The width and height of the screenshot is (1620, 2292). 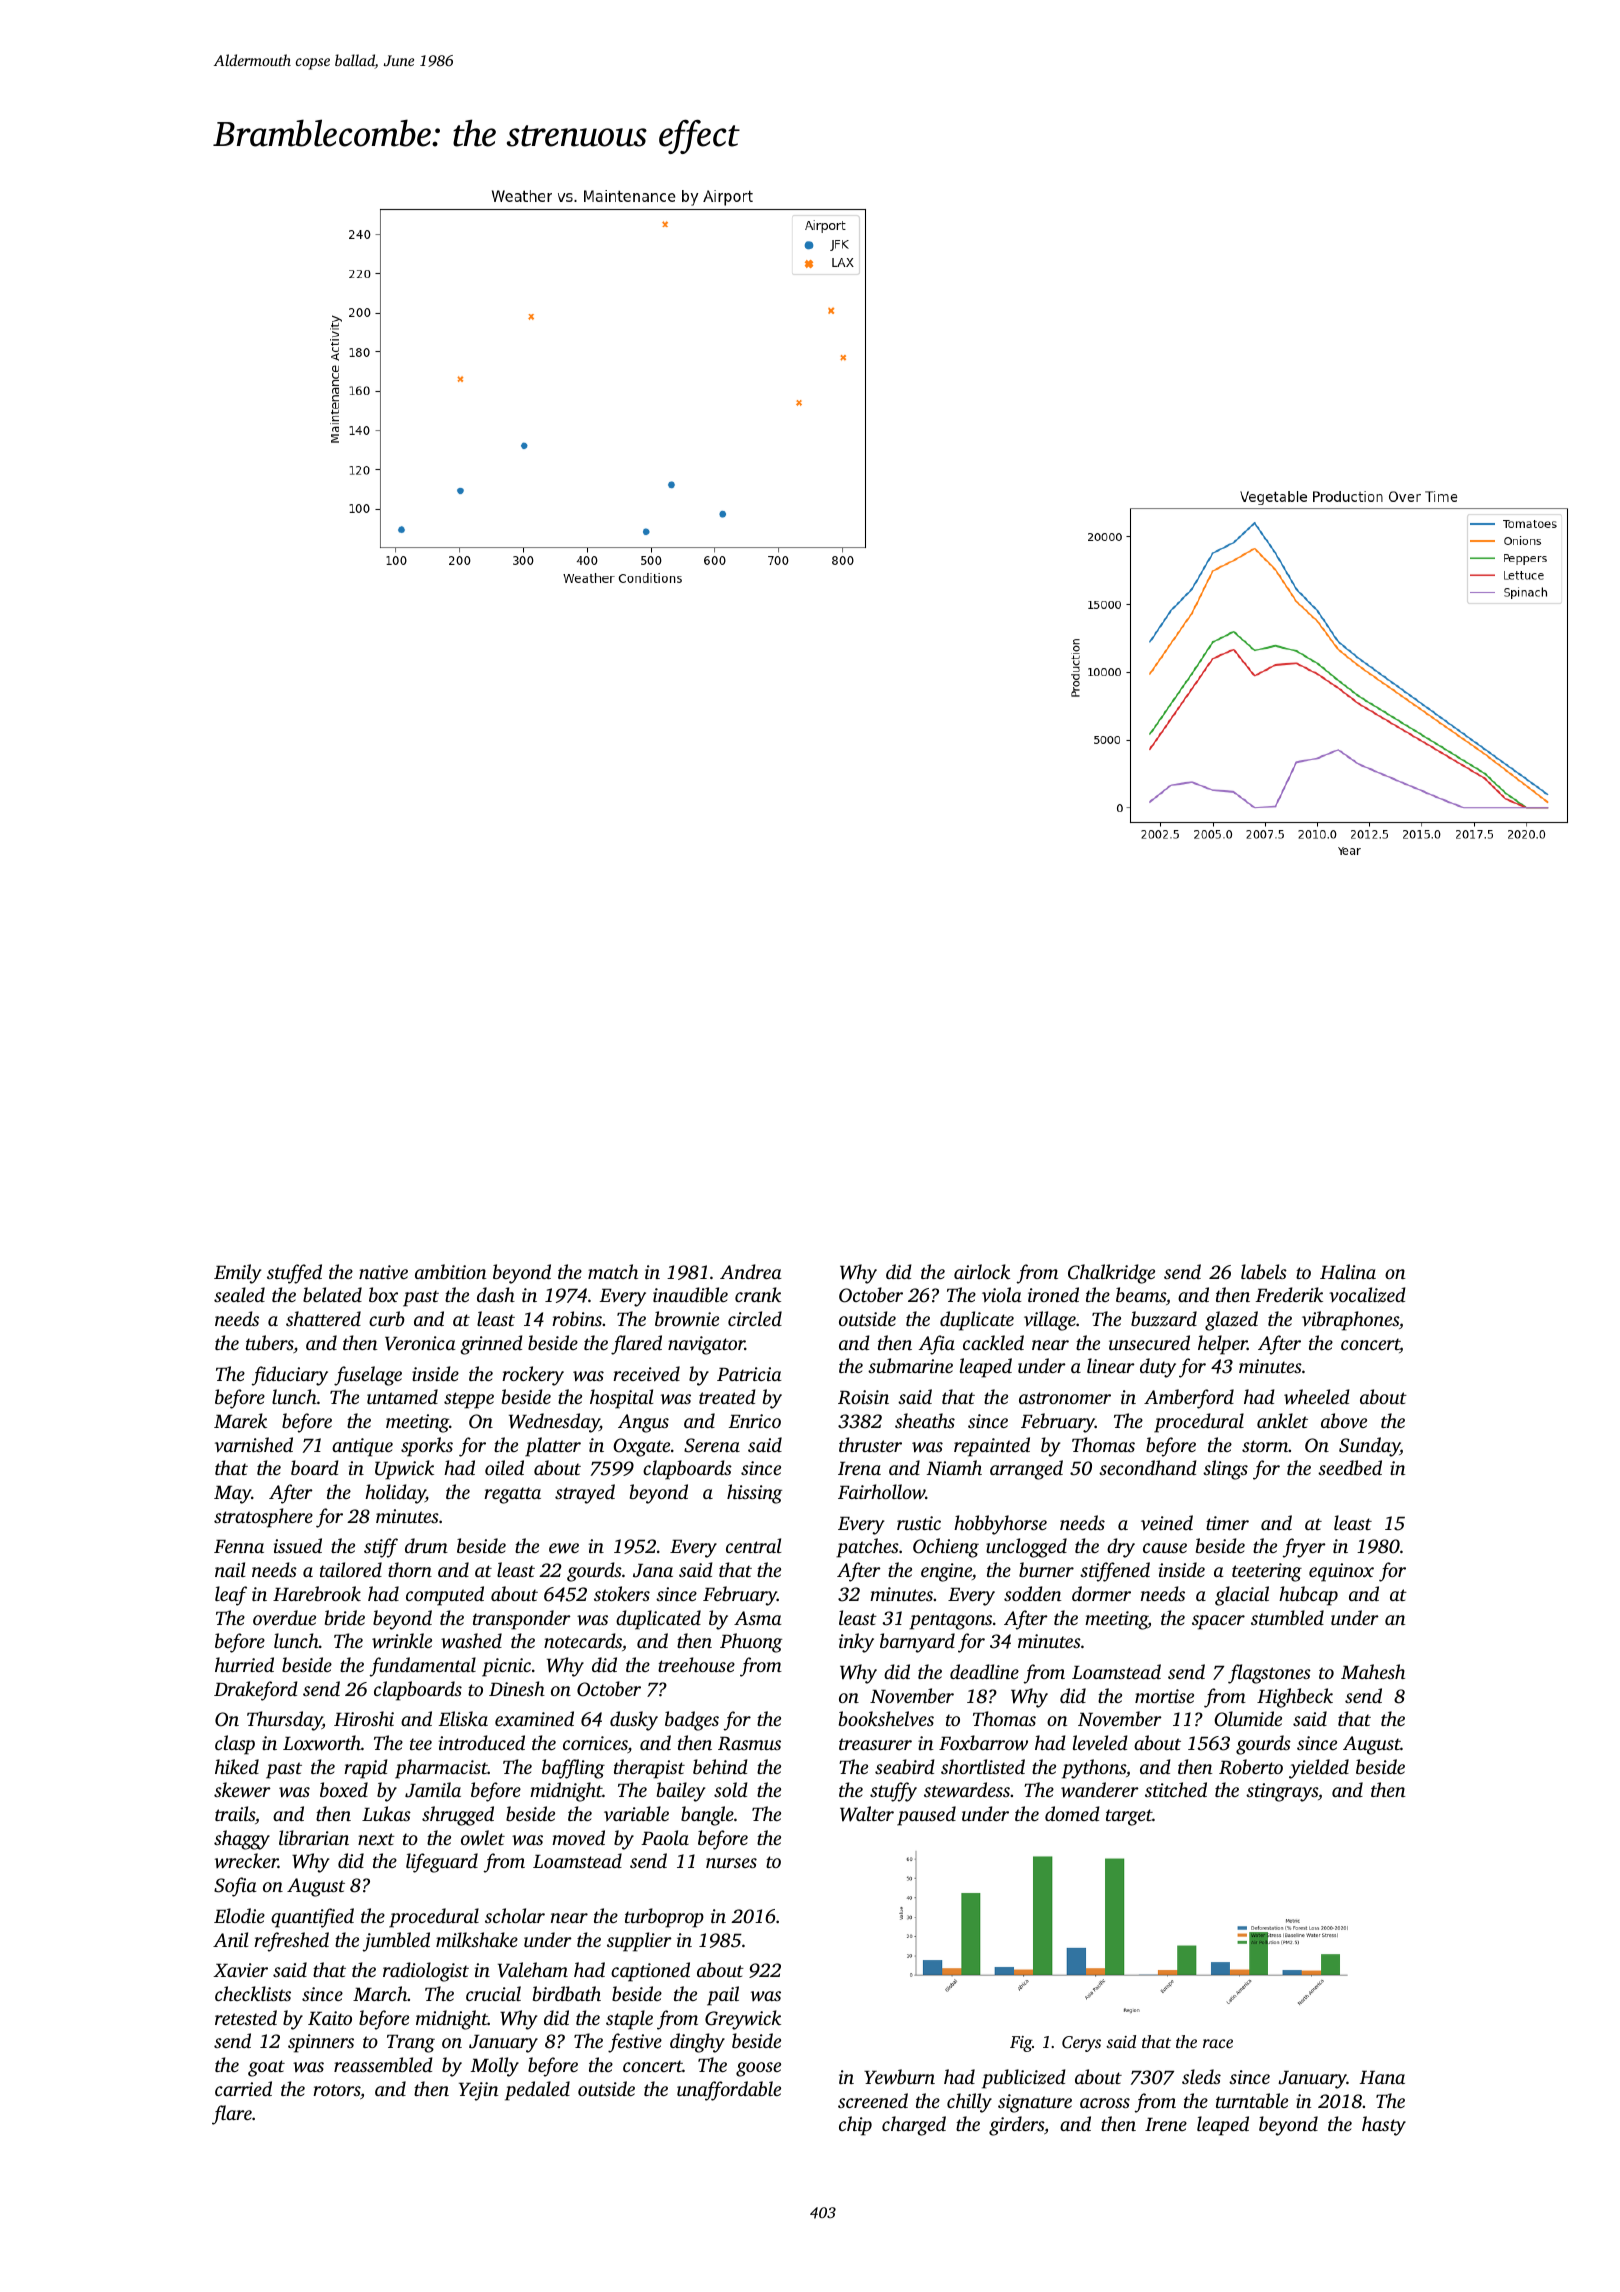 I want to click on race, so click(x=1218, y=2043).
